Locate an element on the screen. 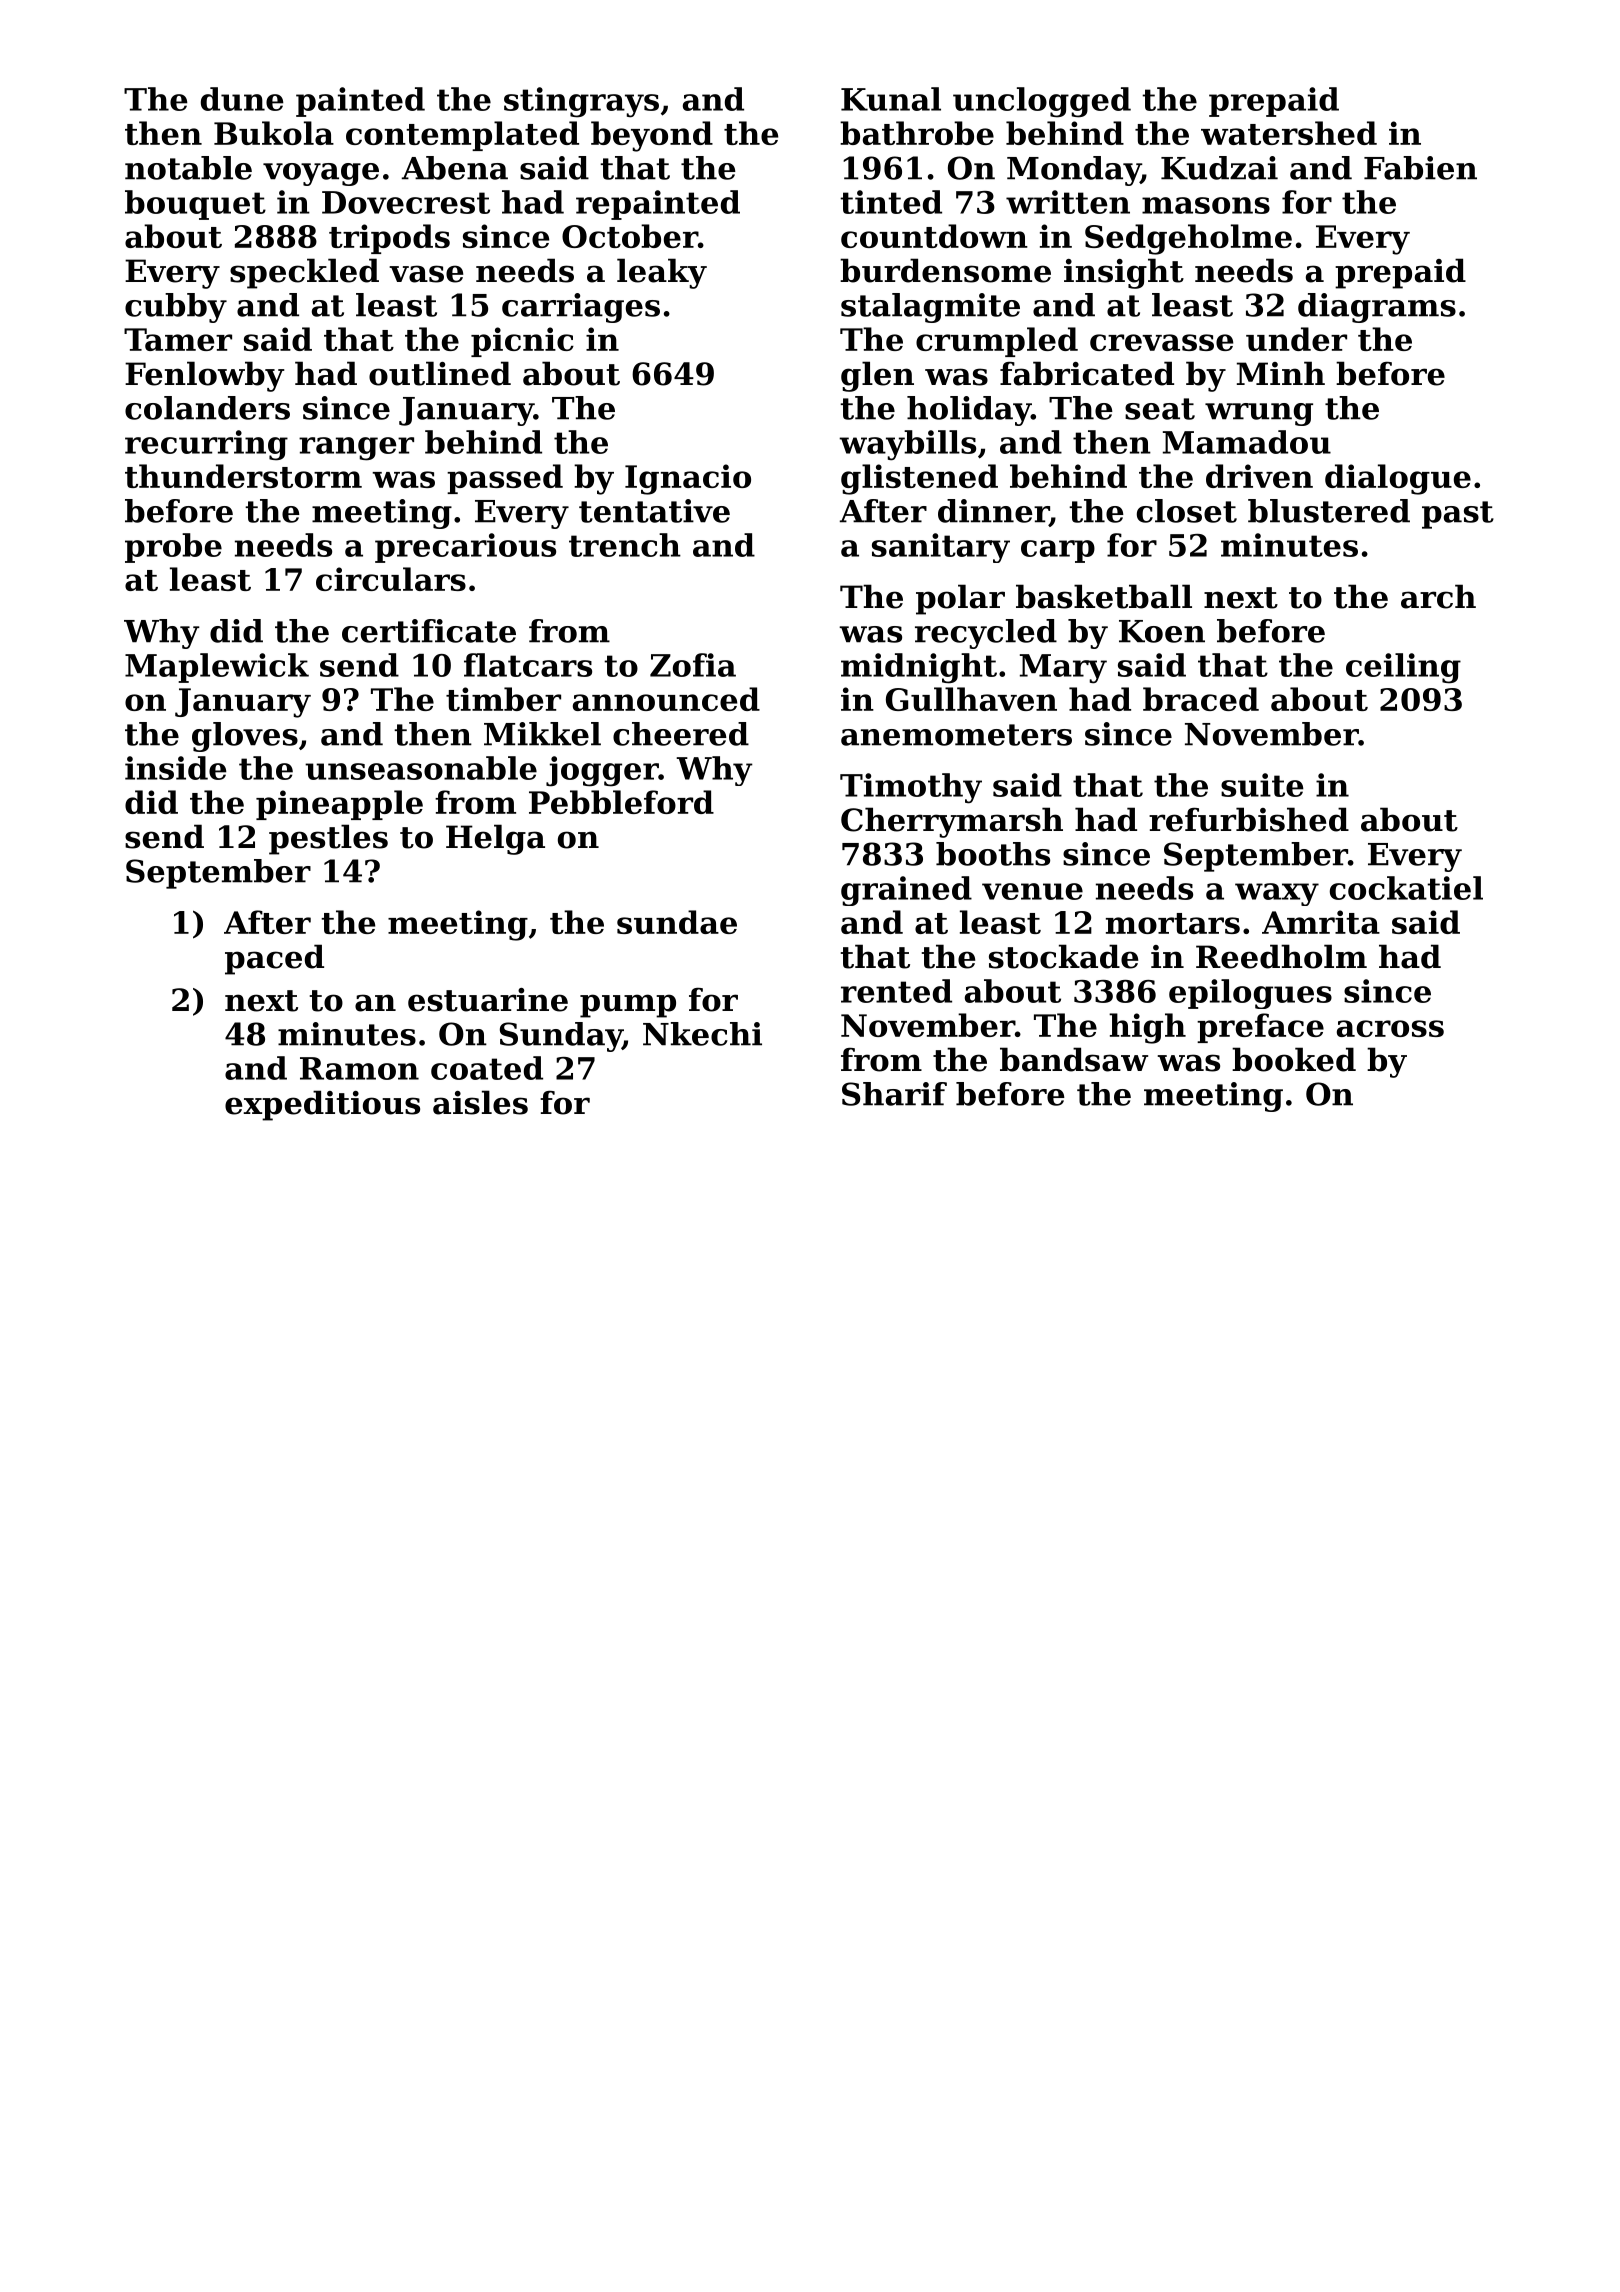 This screenshot has width=1620, height=2292. Pebbleford is located at coordinates (621, 802).
